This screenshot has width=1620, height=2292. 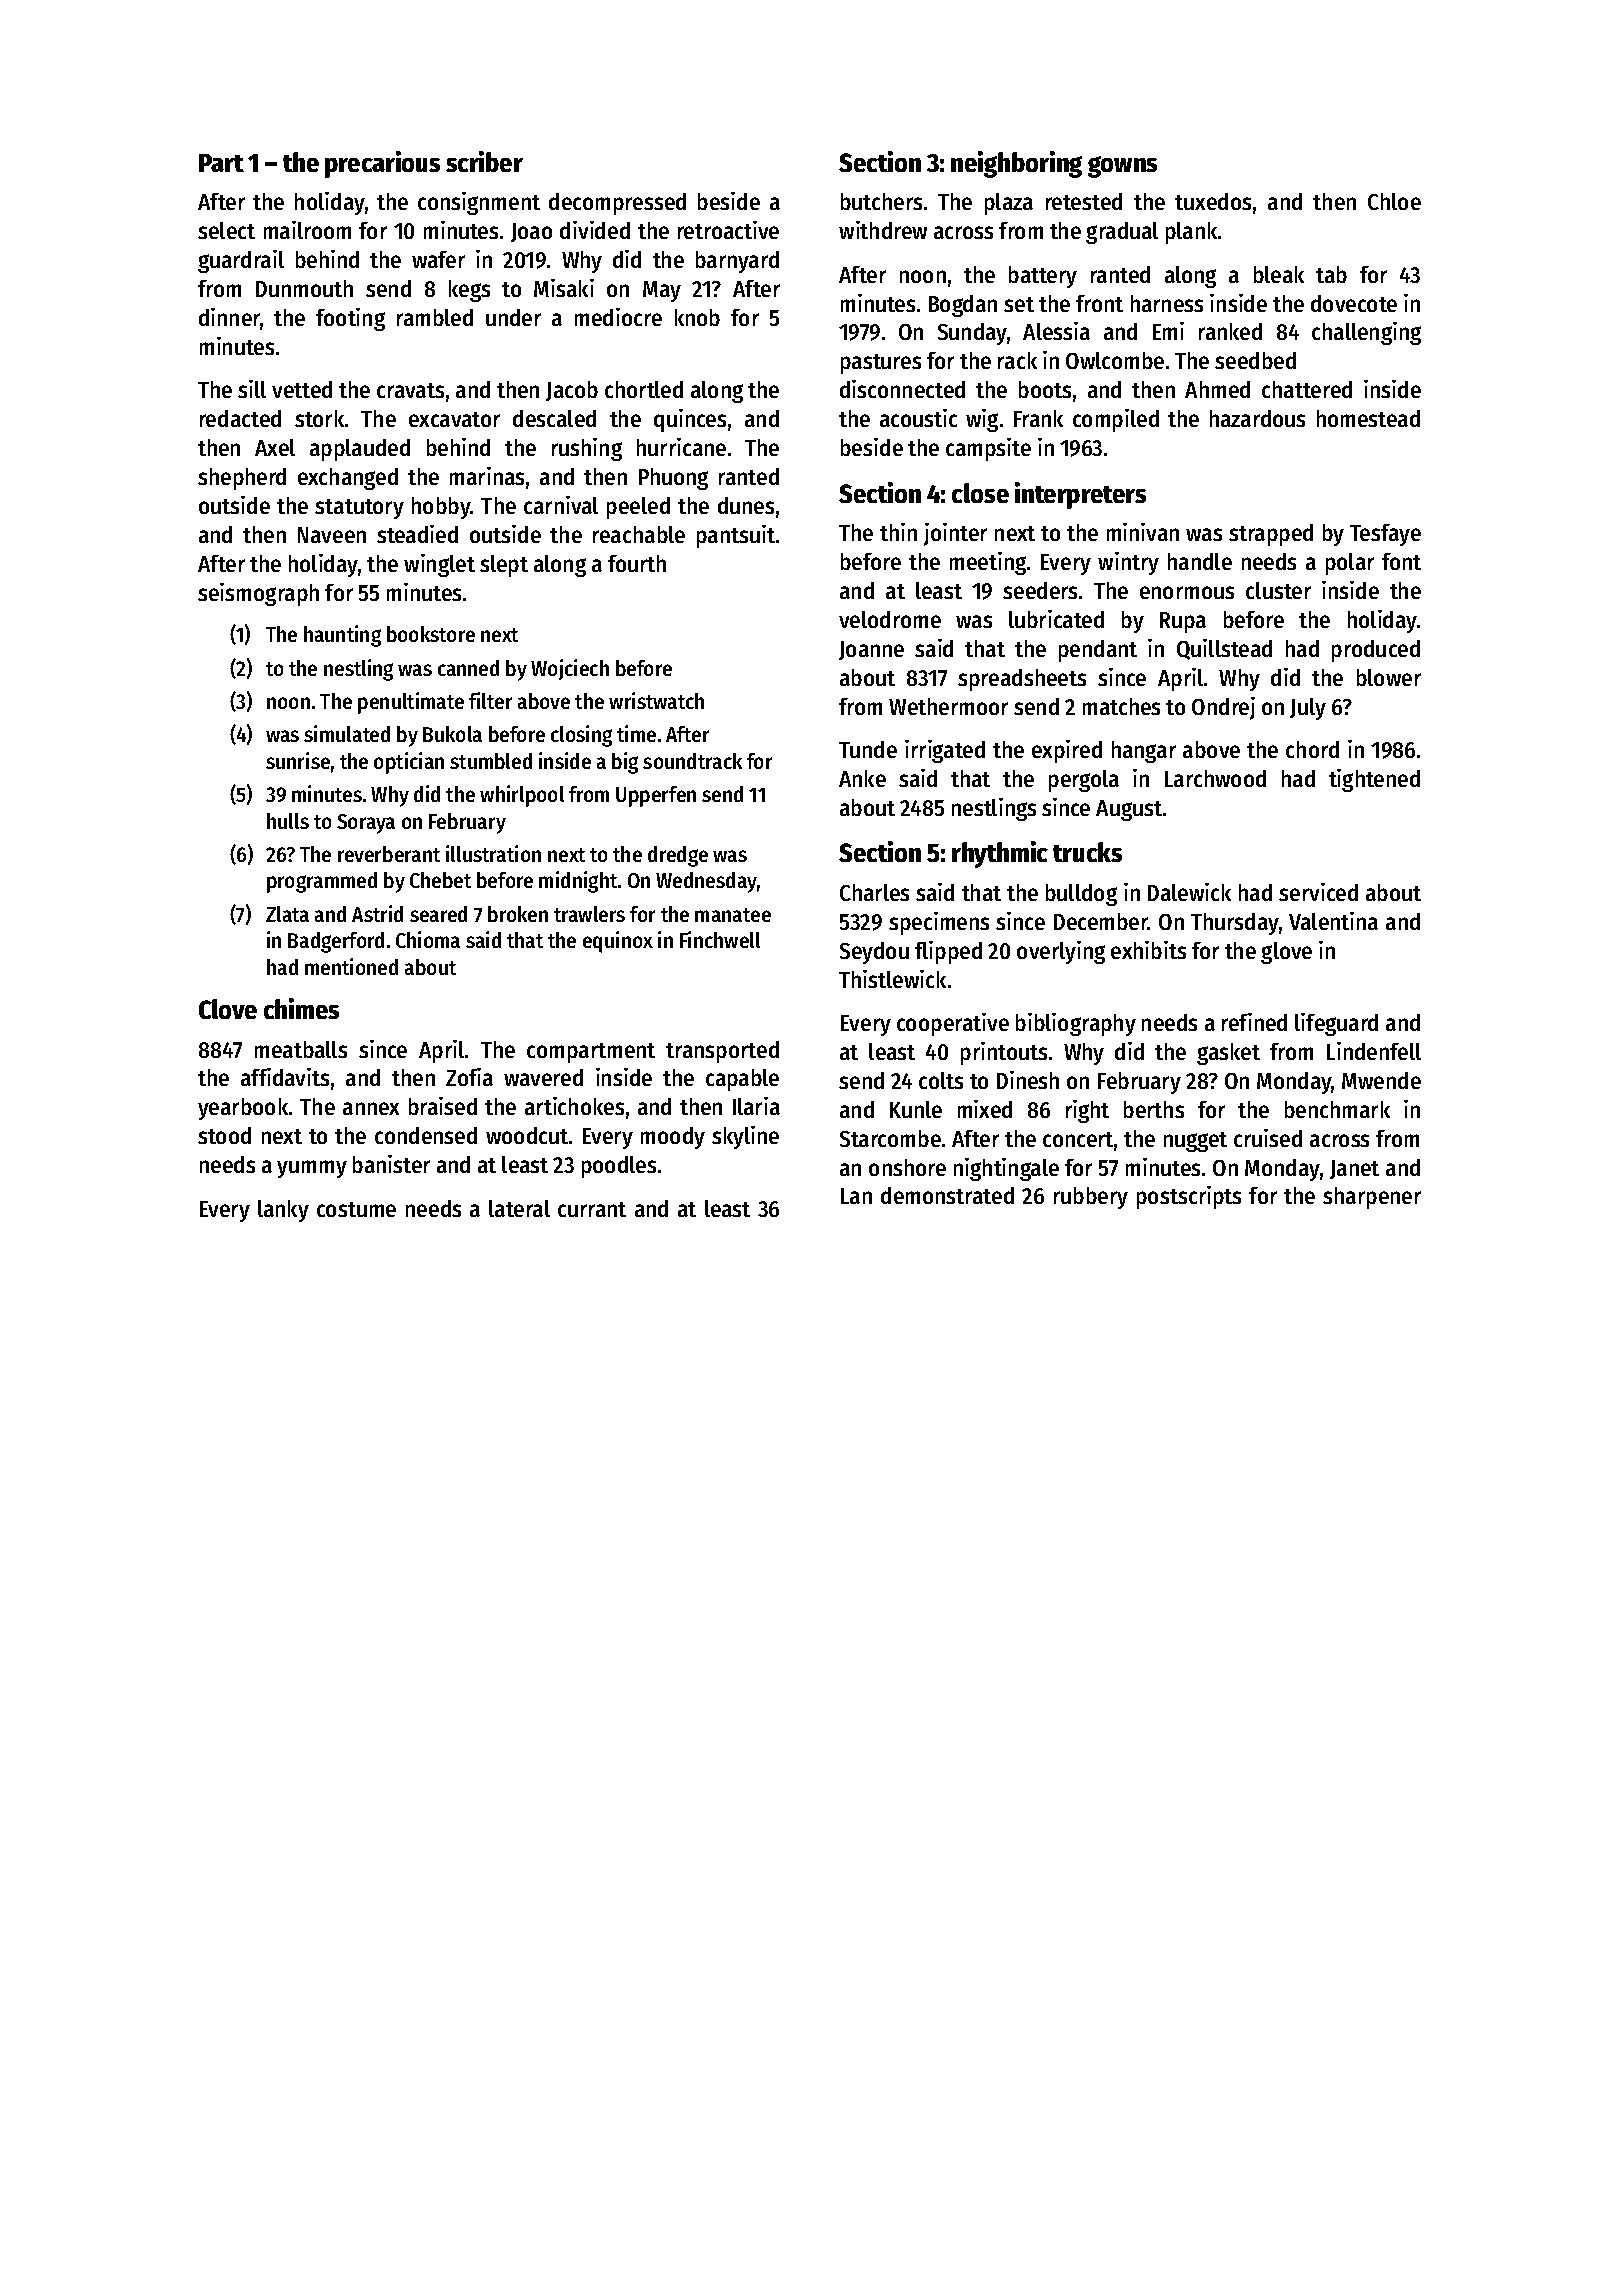 I want to click on Valentina, so click(x=1333, y=921).
